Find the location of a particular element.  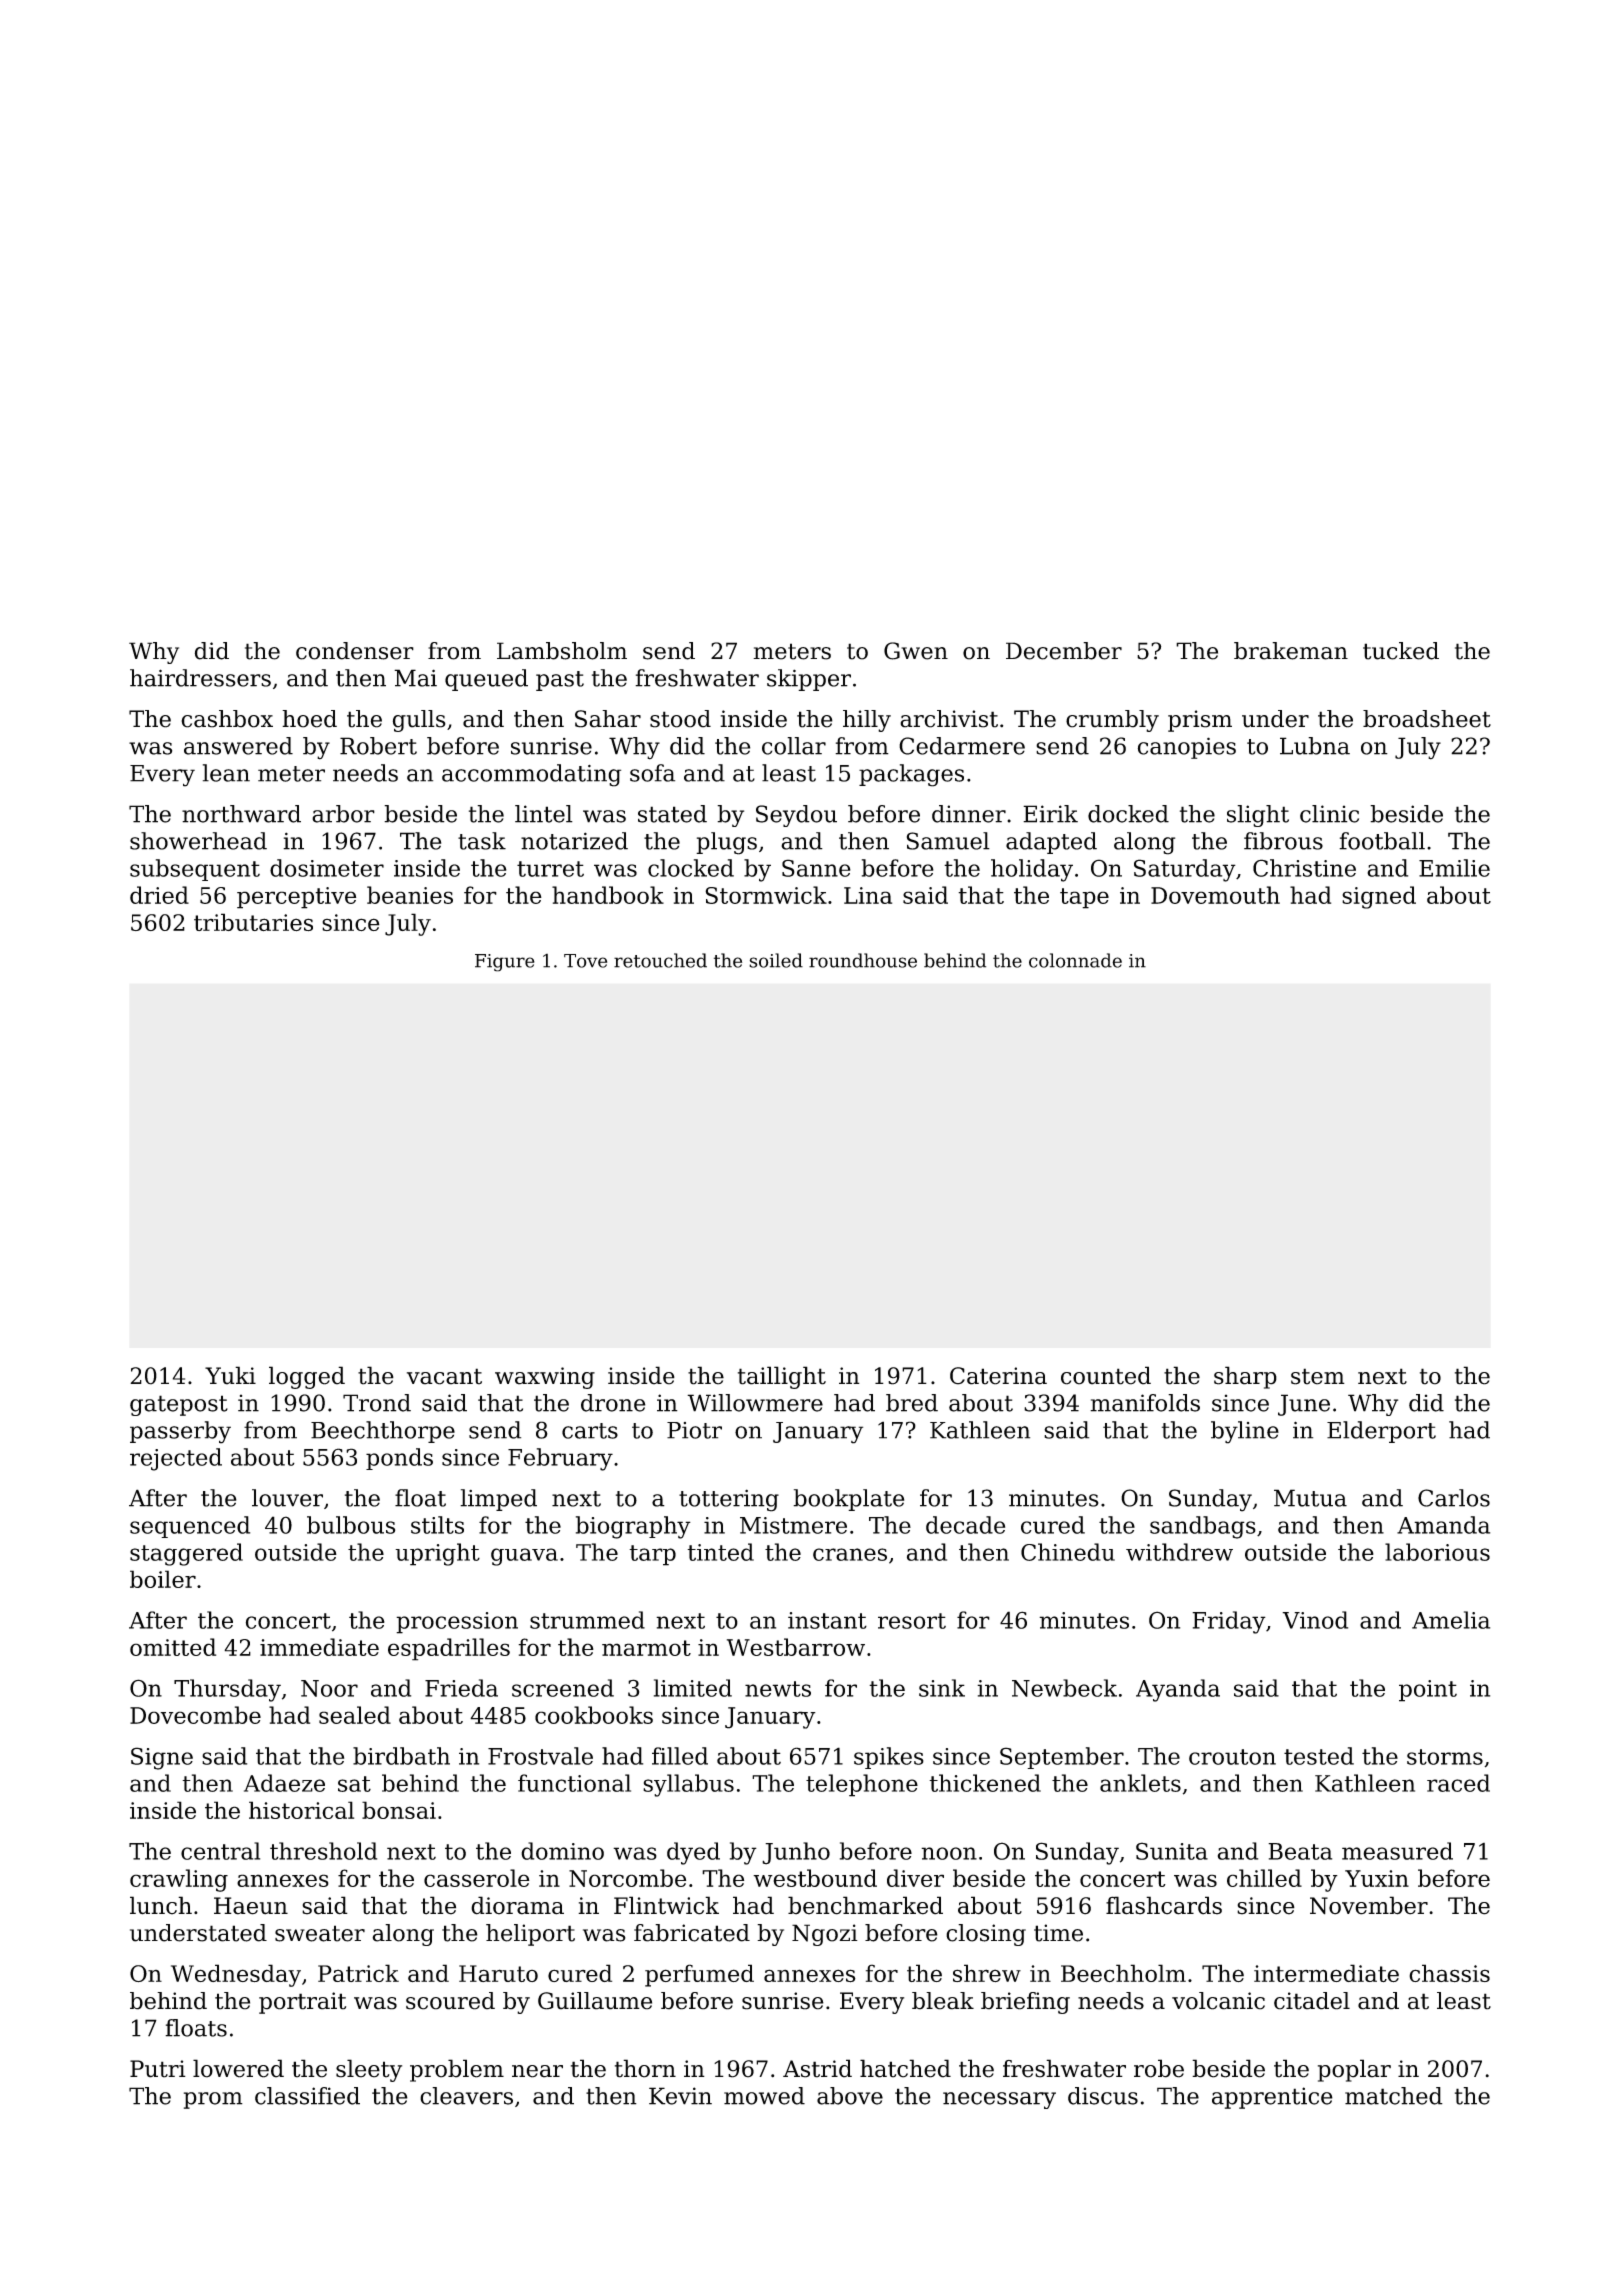

taillight is located at coordinates (782, 1377).
